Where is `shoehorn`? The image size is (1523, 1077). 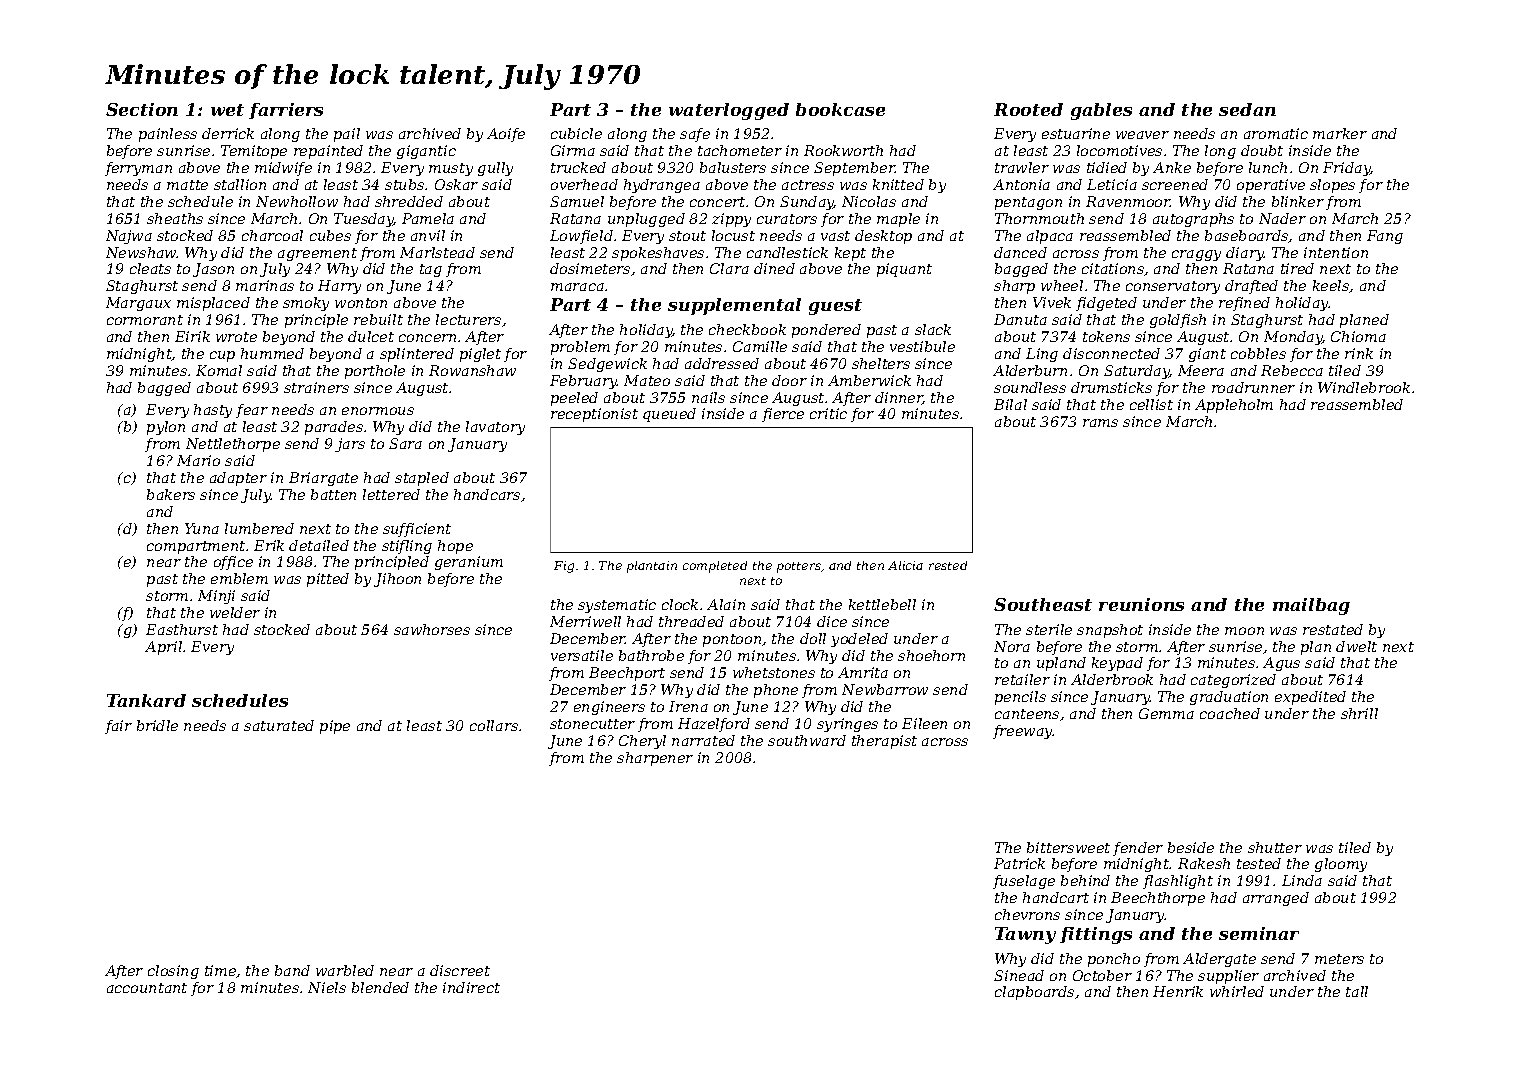
shoehorn is located at coordinates (931, 655).
